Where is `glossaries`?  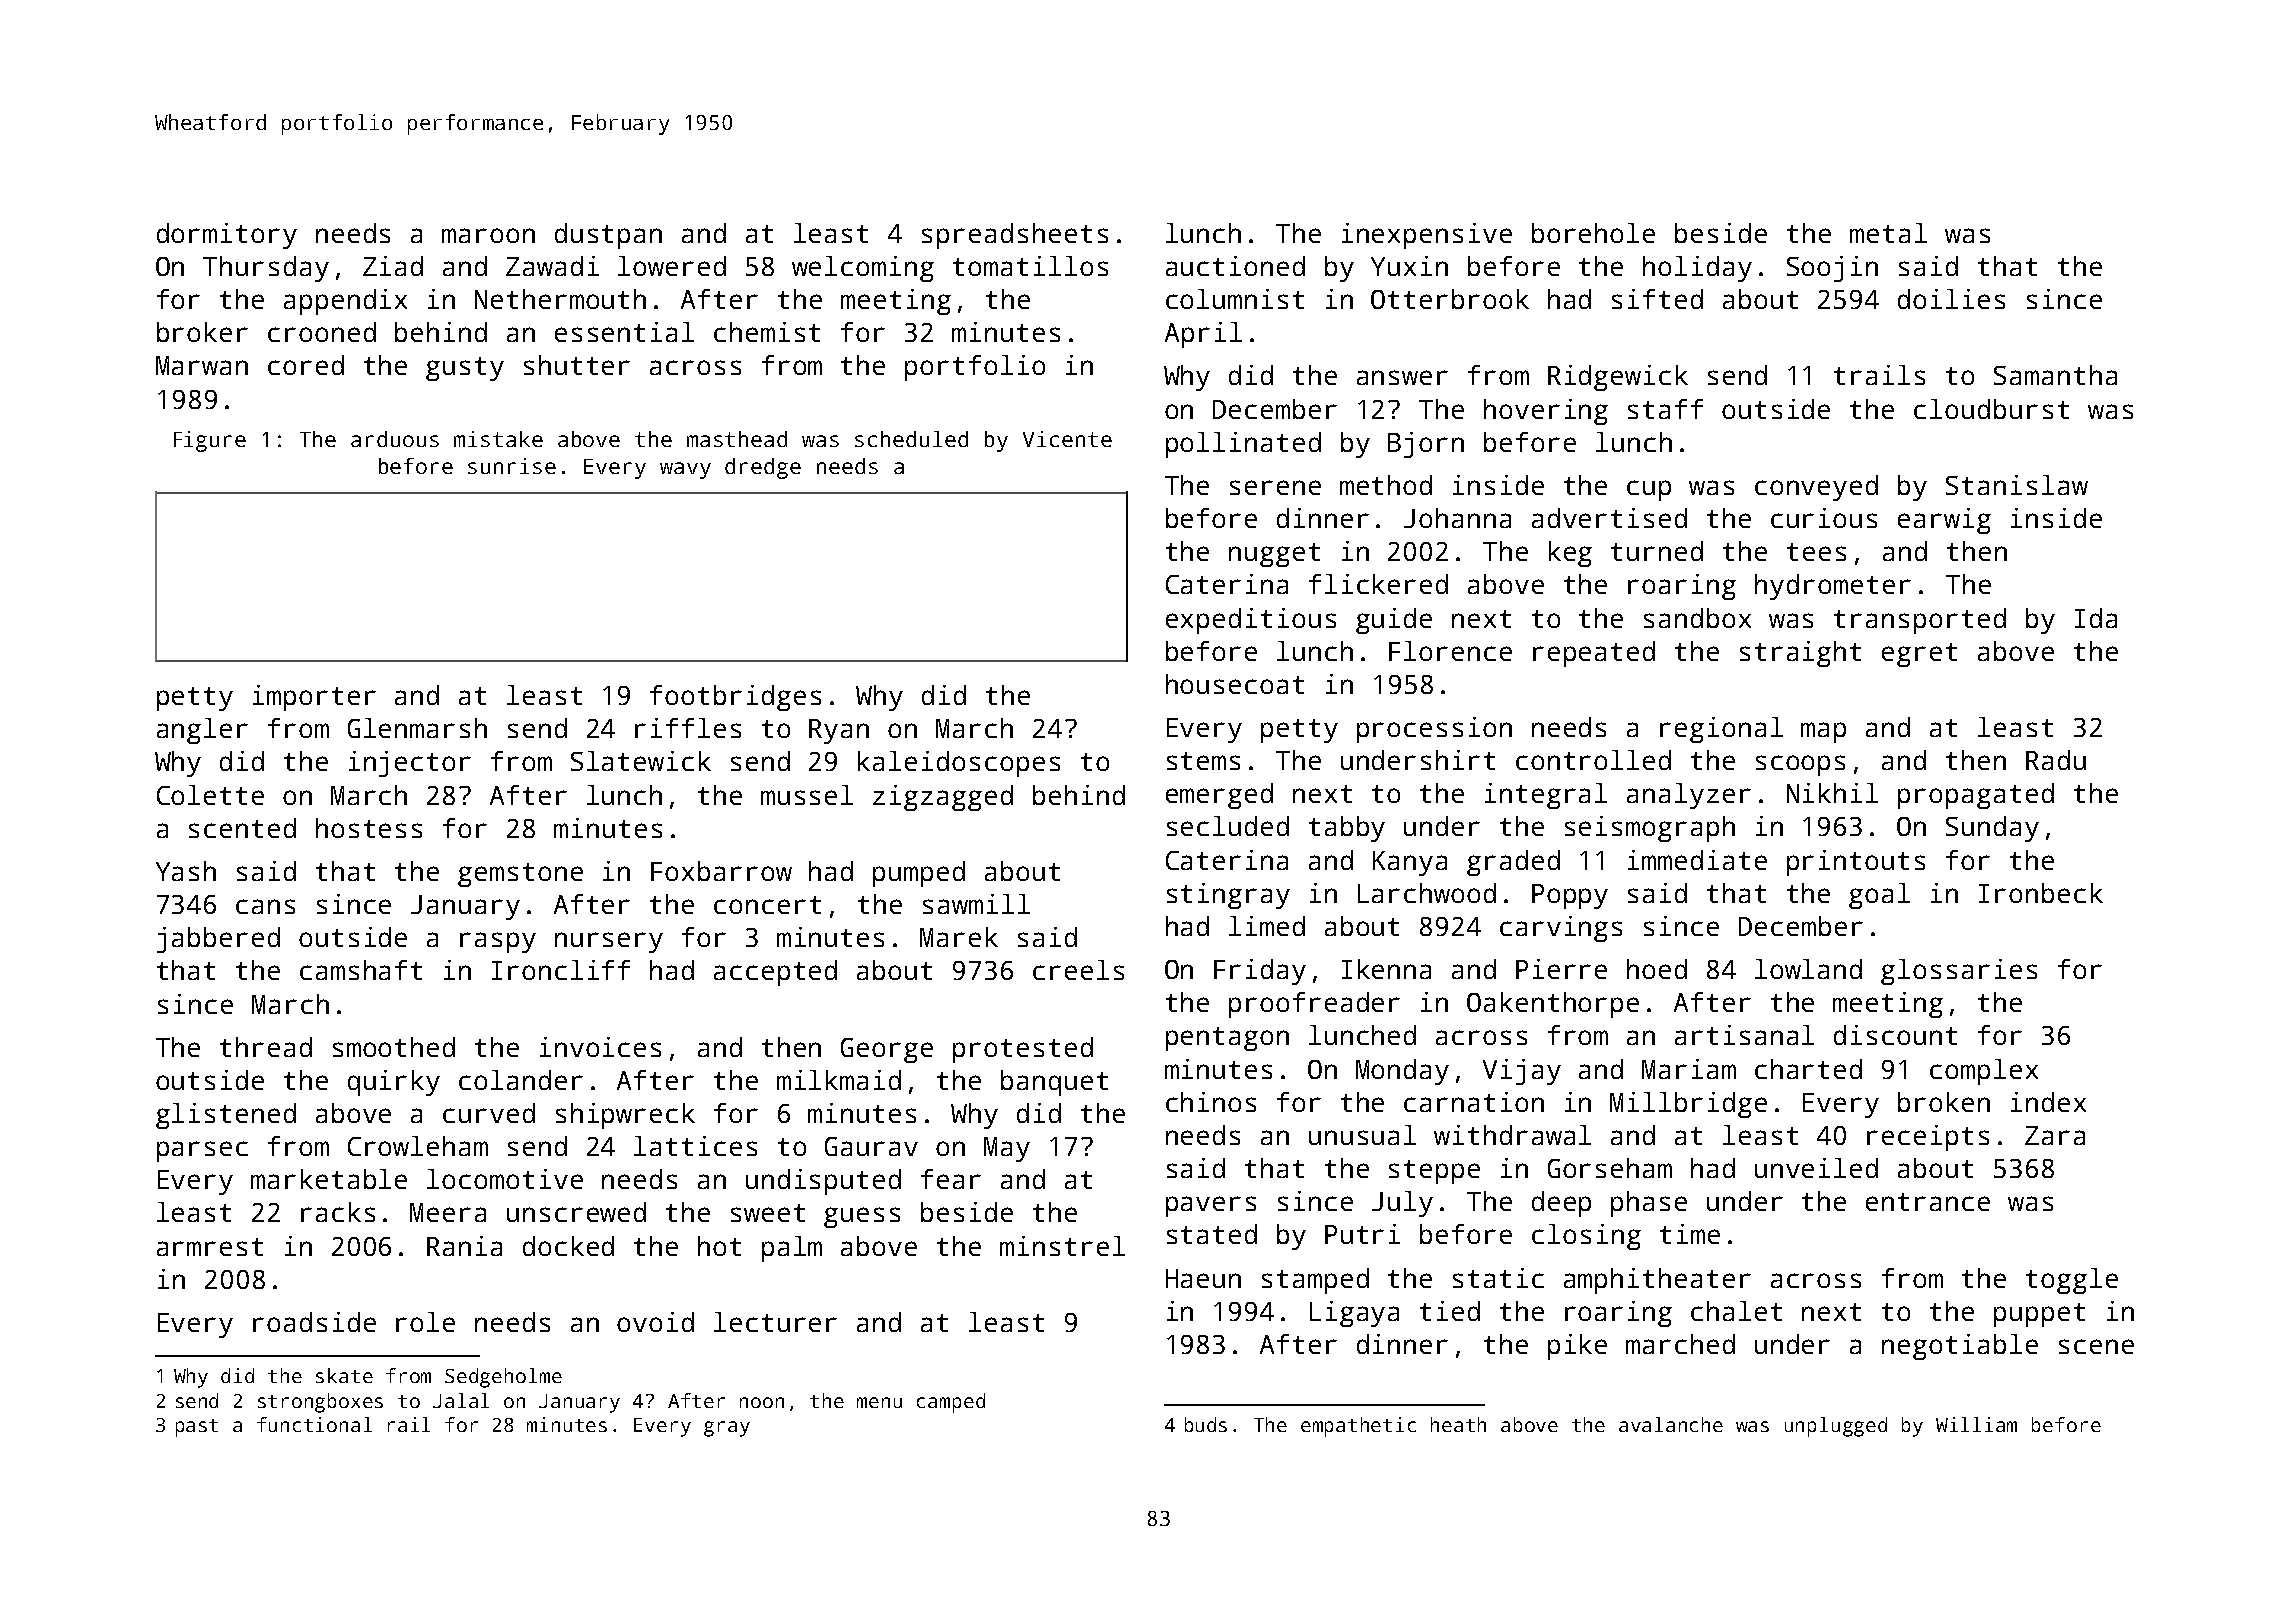 glossaries is located at coordinates (1959, 972).
